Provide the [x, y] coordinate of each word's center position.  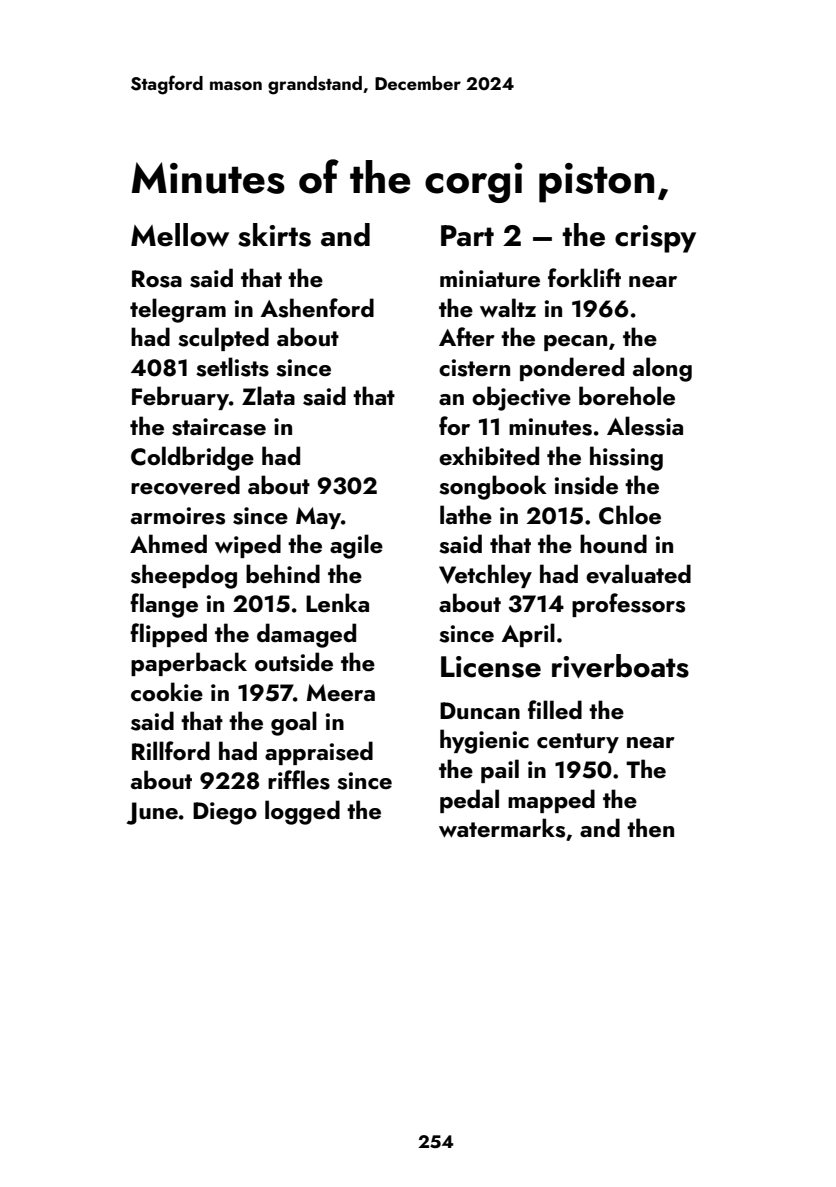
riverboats [620, 666]
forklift [584, 277]
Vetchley [485, 576]
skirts [274, 235]
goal [294, 723]
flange [164, 605]
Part [467, 236]
